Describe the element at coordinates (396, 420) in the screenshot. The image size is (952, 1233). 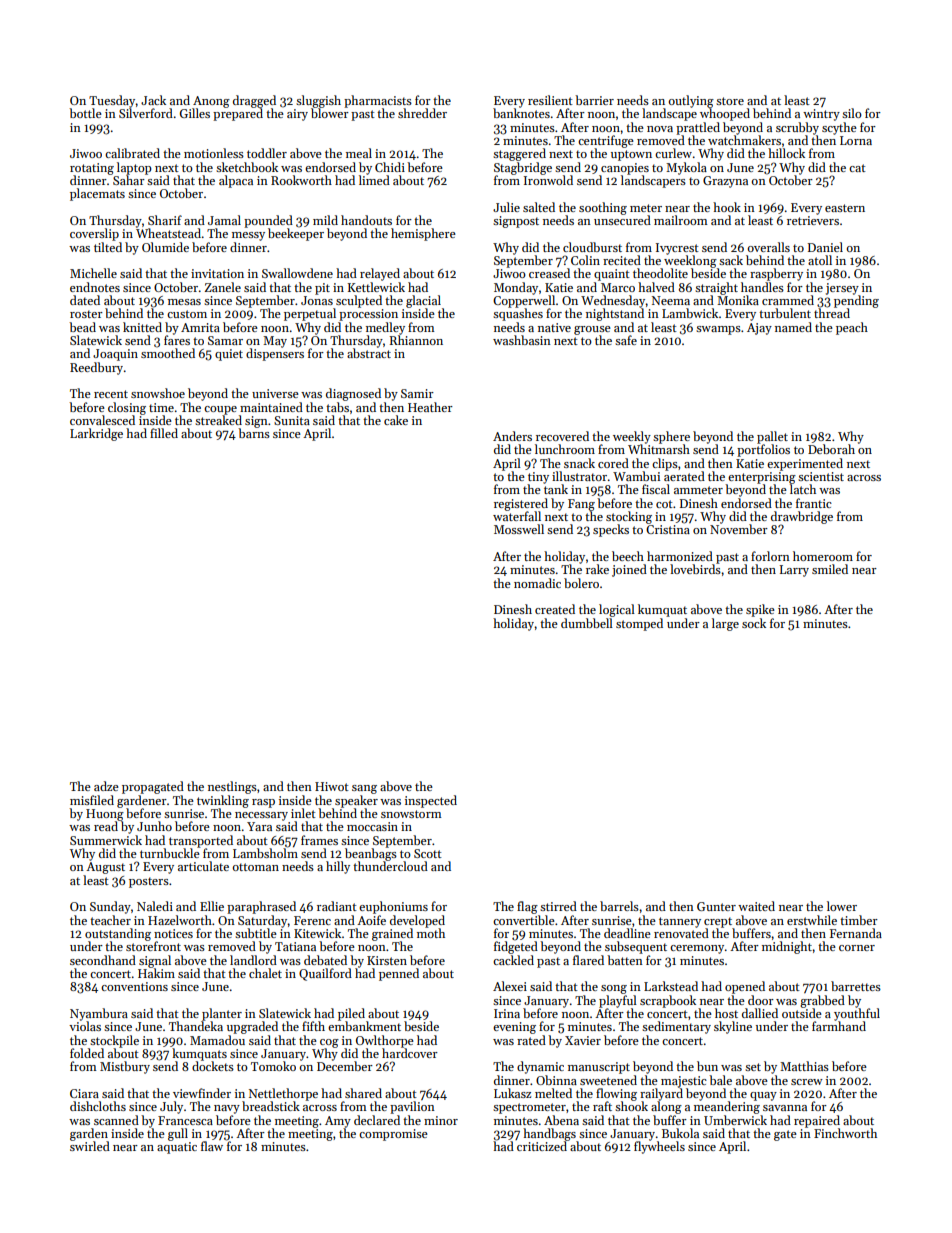
I see `cake` at that location.
